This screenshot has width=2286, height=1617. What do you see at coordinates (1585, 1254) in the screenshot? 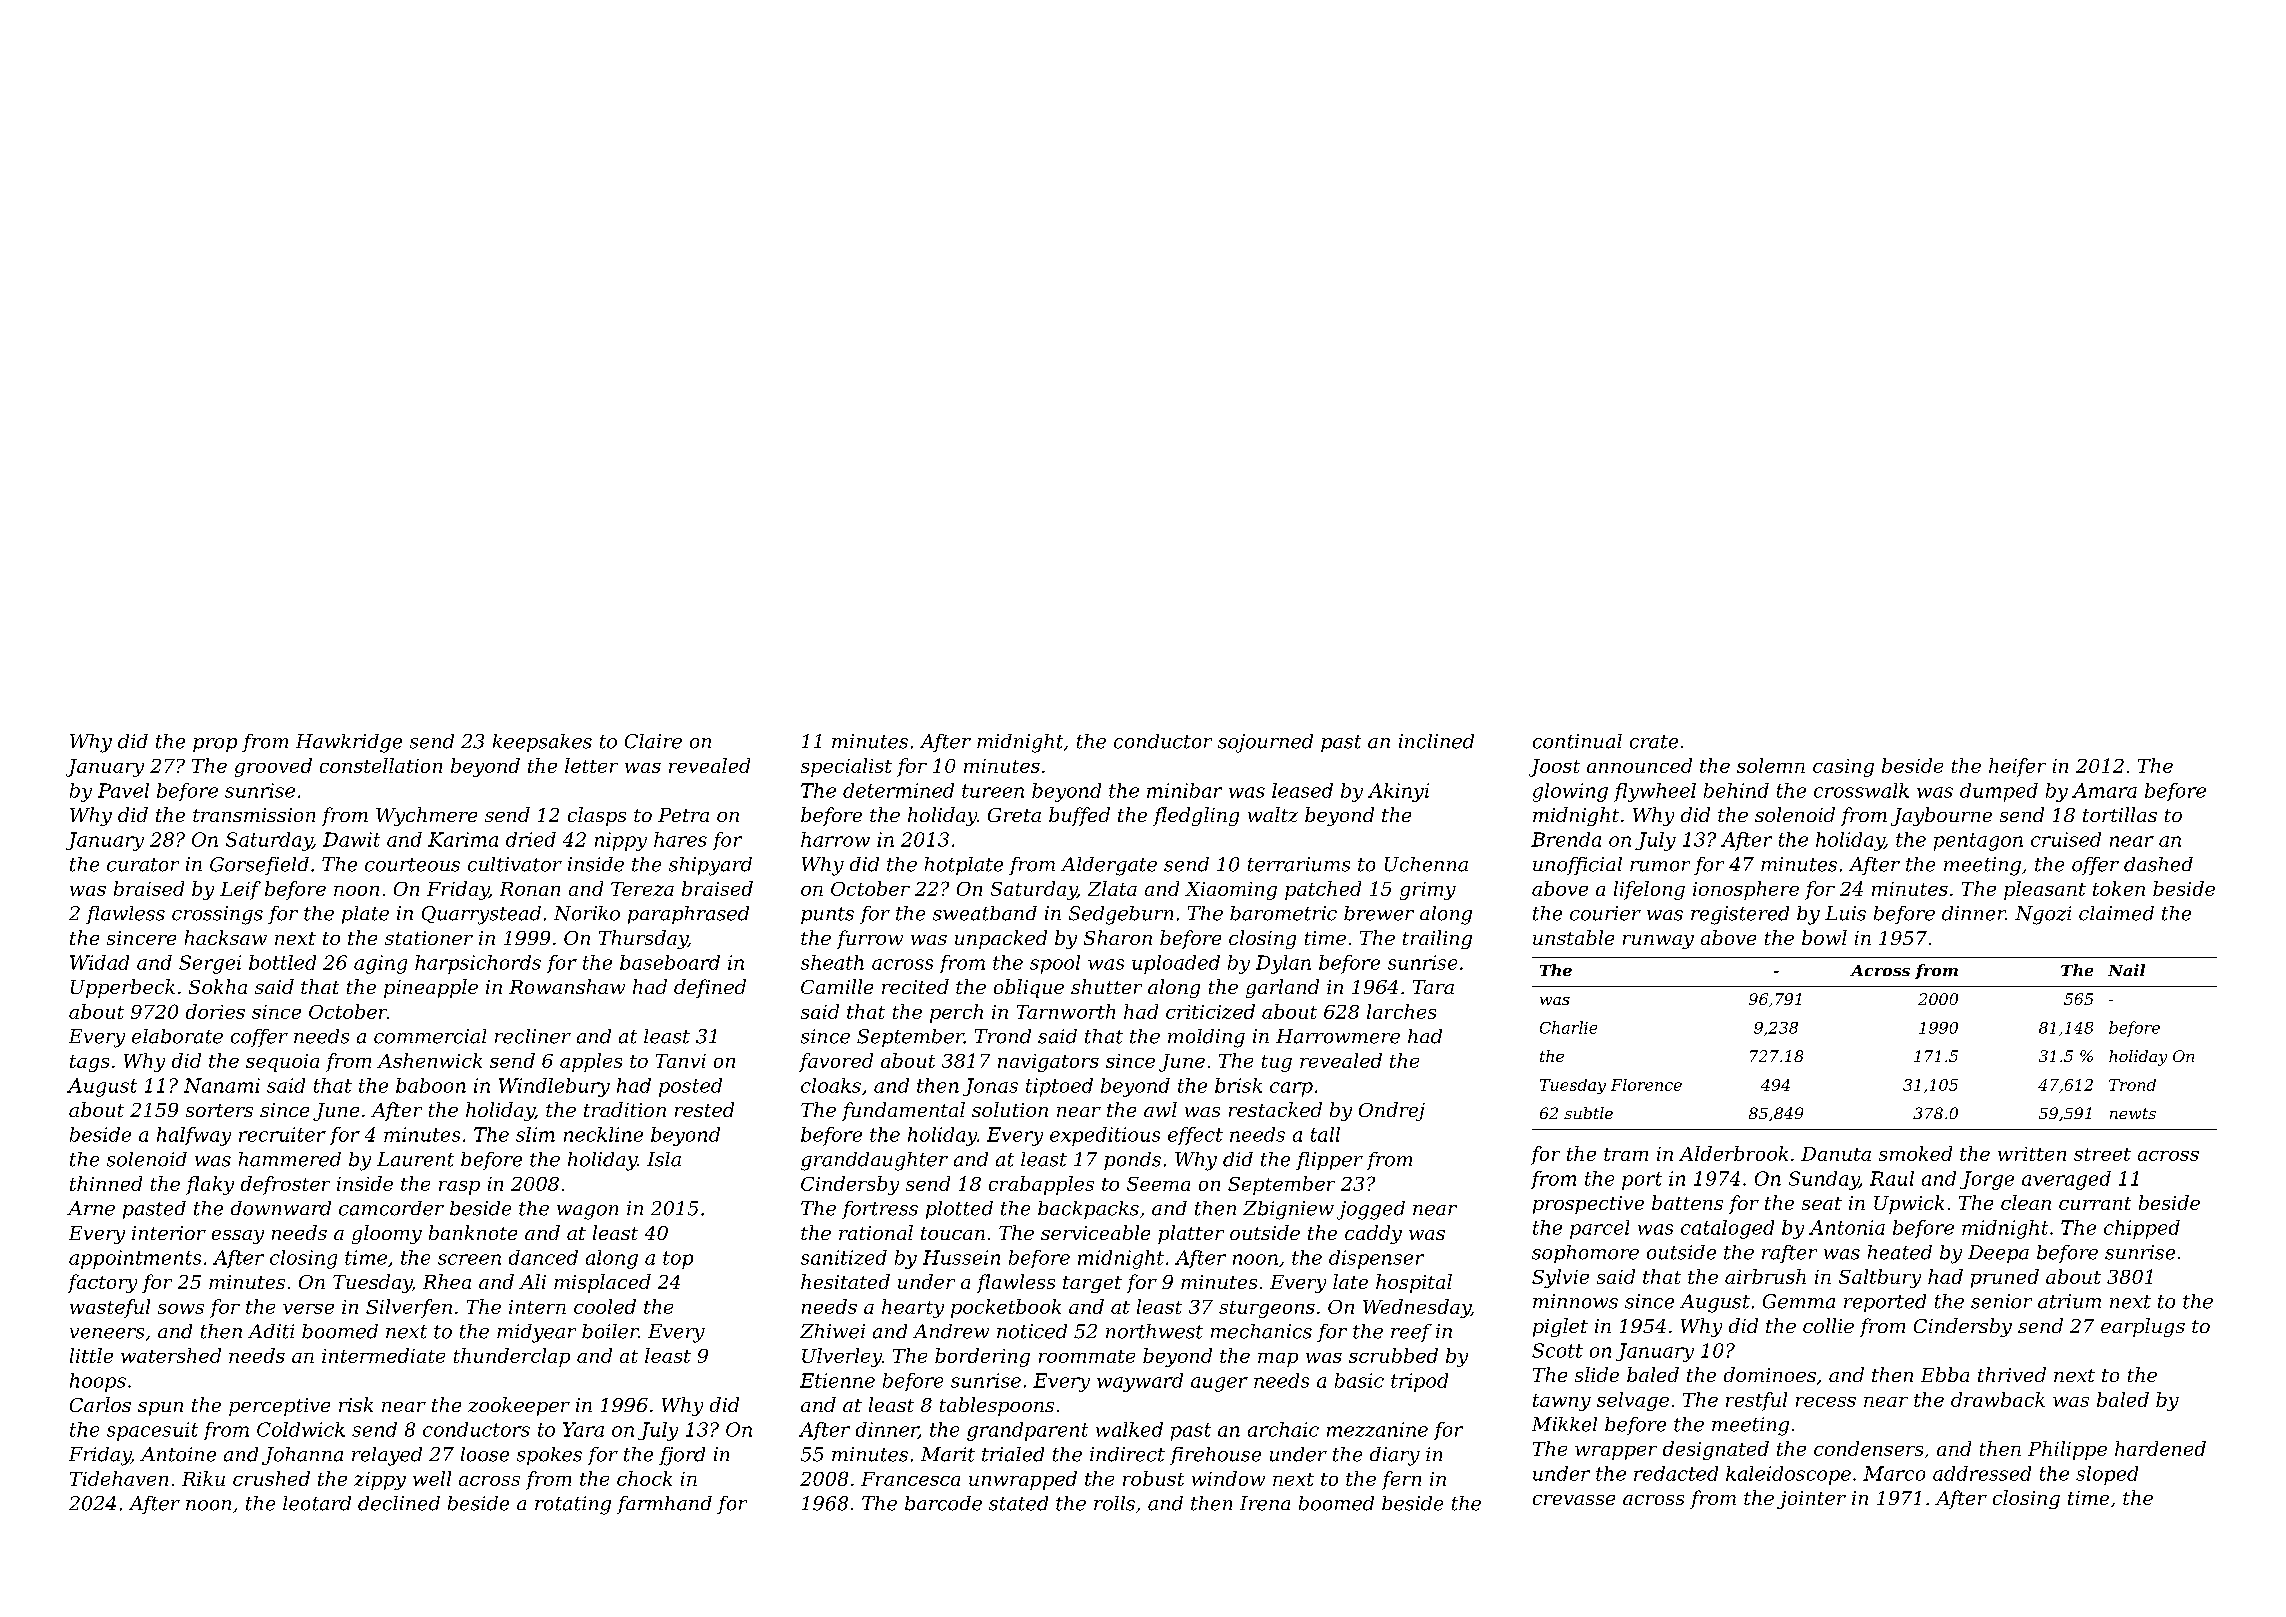
I see `sophomore` at bounding box center [1585, 1254].
